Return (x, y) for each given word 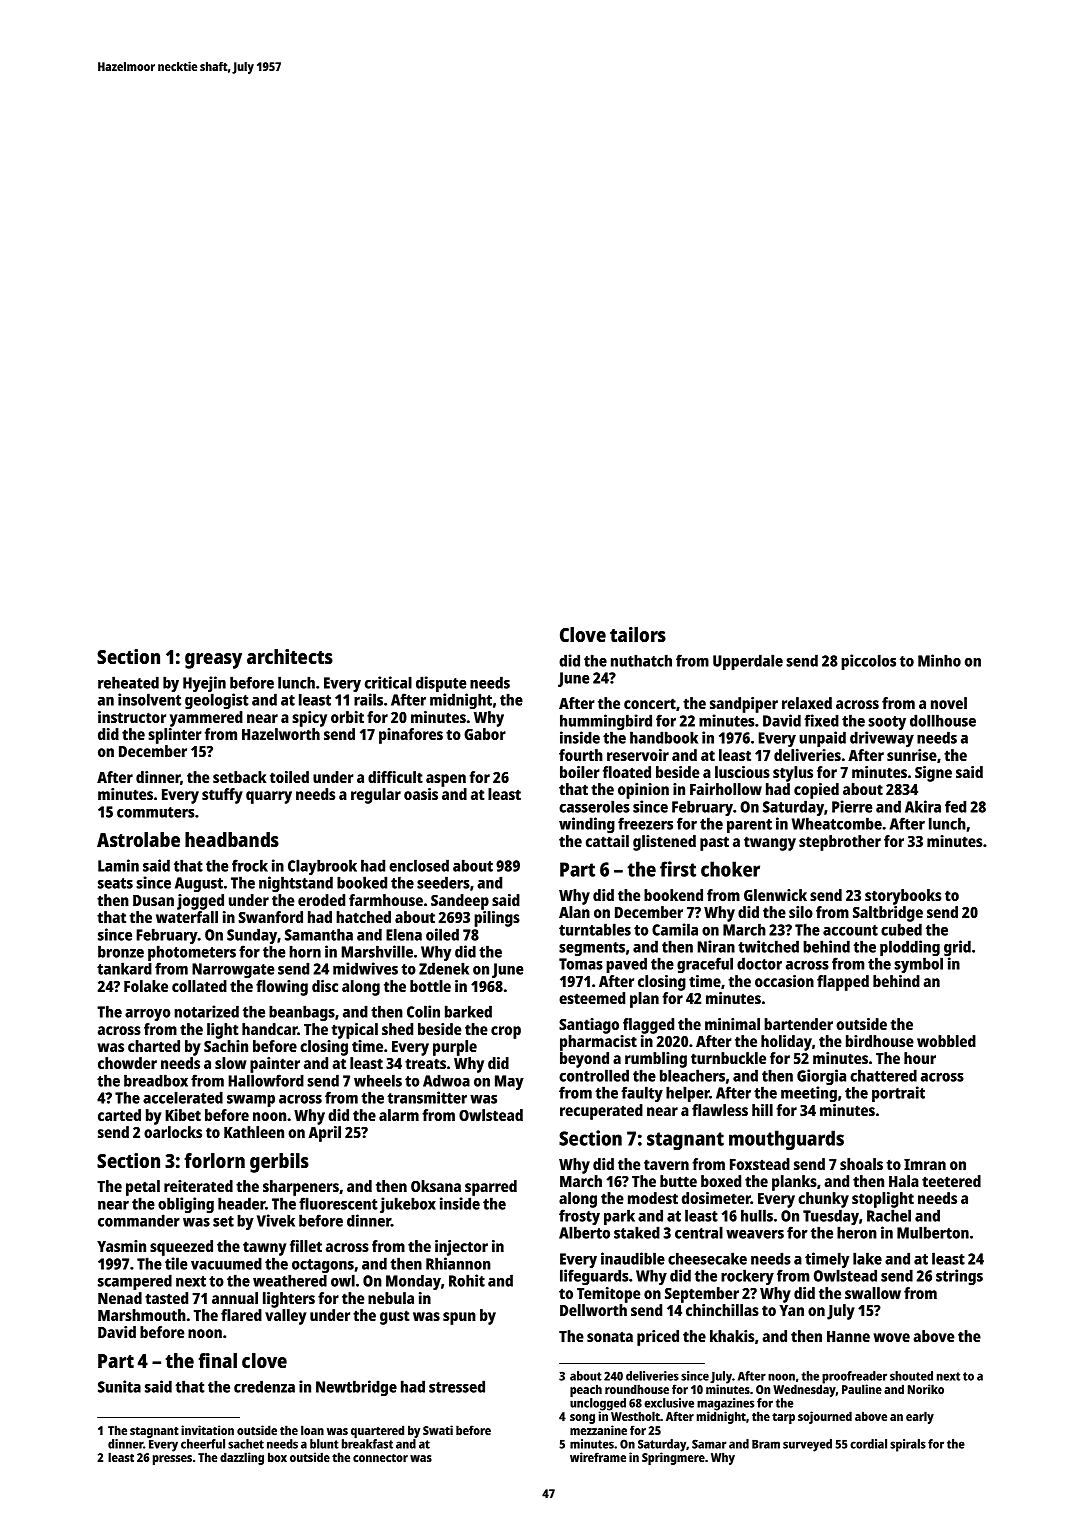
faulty (642, 1094)
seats (115, 883)
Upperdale (748, 662)
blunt (324, 1444)
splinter (175, 736)
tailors (638, 634)
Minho (939, 660)
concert (650, 703)
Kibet (183, 1115)
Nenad (120, 1298)
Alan (574, 912)
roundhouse (637, 1389)
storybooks (903, 897)
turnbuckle (728, 1058)
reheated (128, 682)
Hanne (848, 1336)
